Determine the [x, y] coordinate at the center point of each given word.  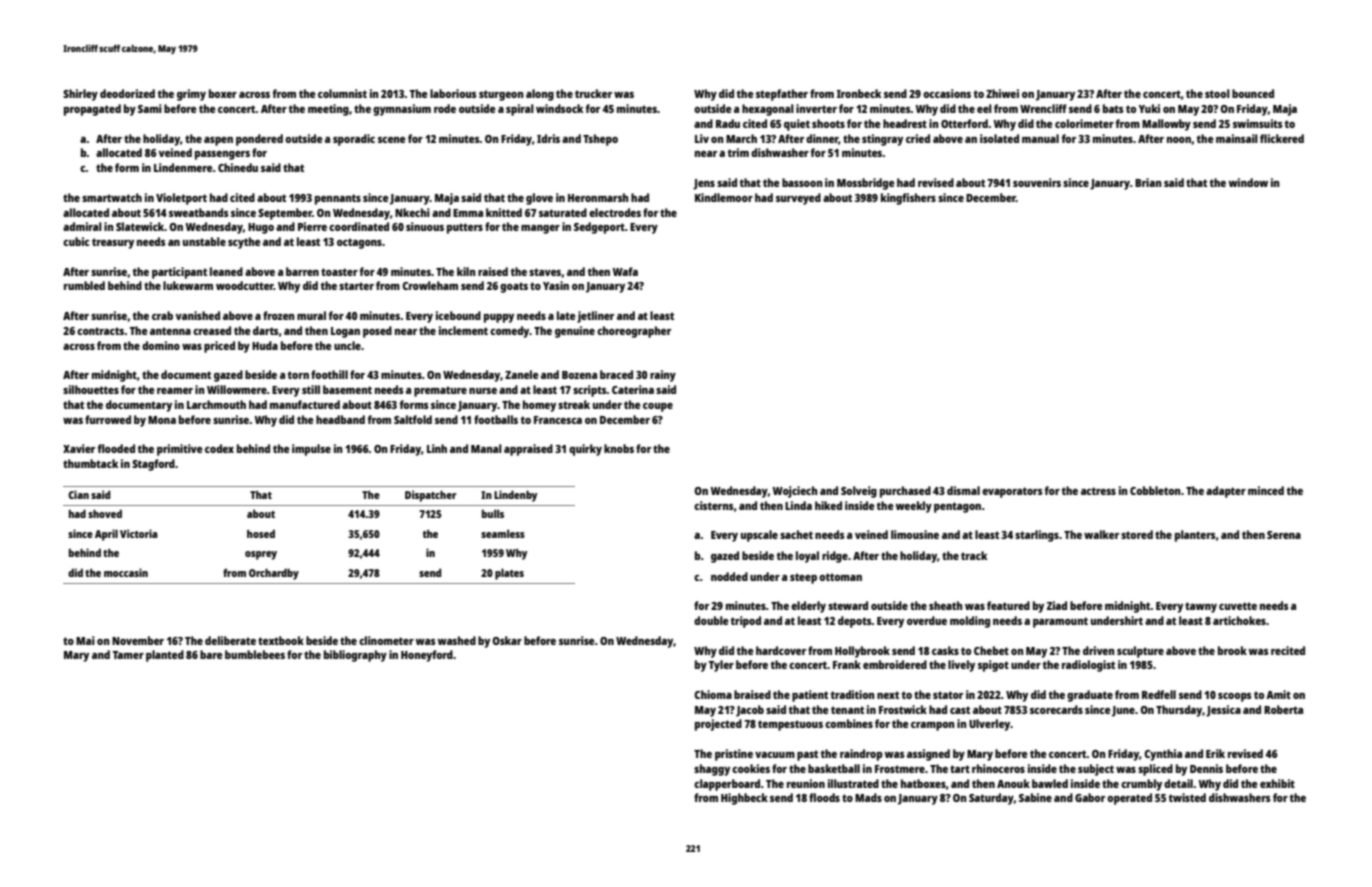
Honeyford [427, 656]
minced [1266, 490]
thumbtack [90, 463]
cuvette [1238, 606]
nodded [729, 576]
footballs [496, 419]
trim [738, 152]
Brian [1148, 182]
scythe [244, 243]
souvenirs [1037, 182]
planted [165, 656]
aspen [218, 141]
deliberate [230, 640]
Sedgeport [599, 228]
